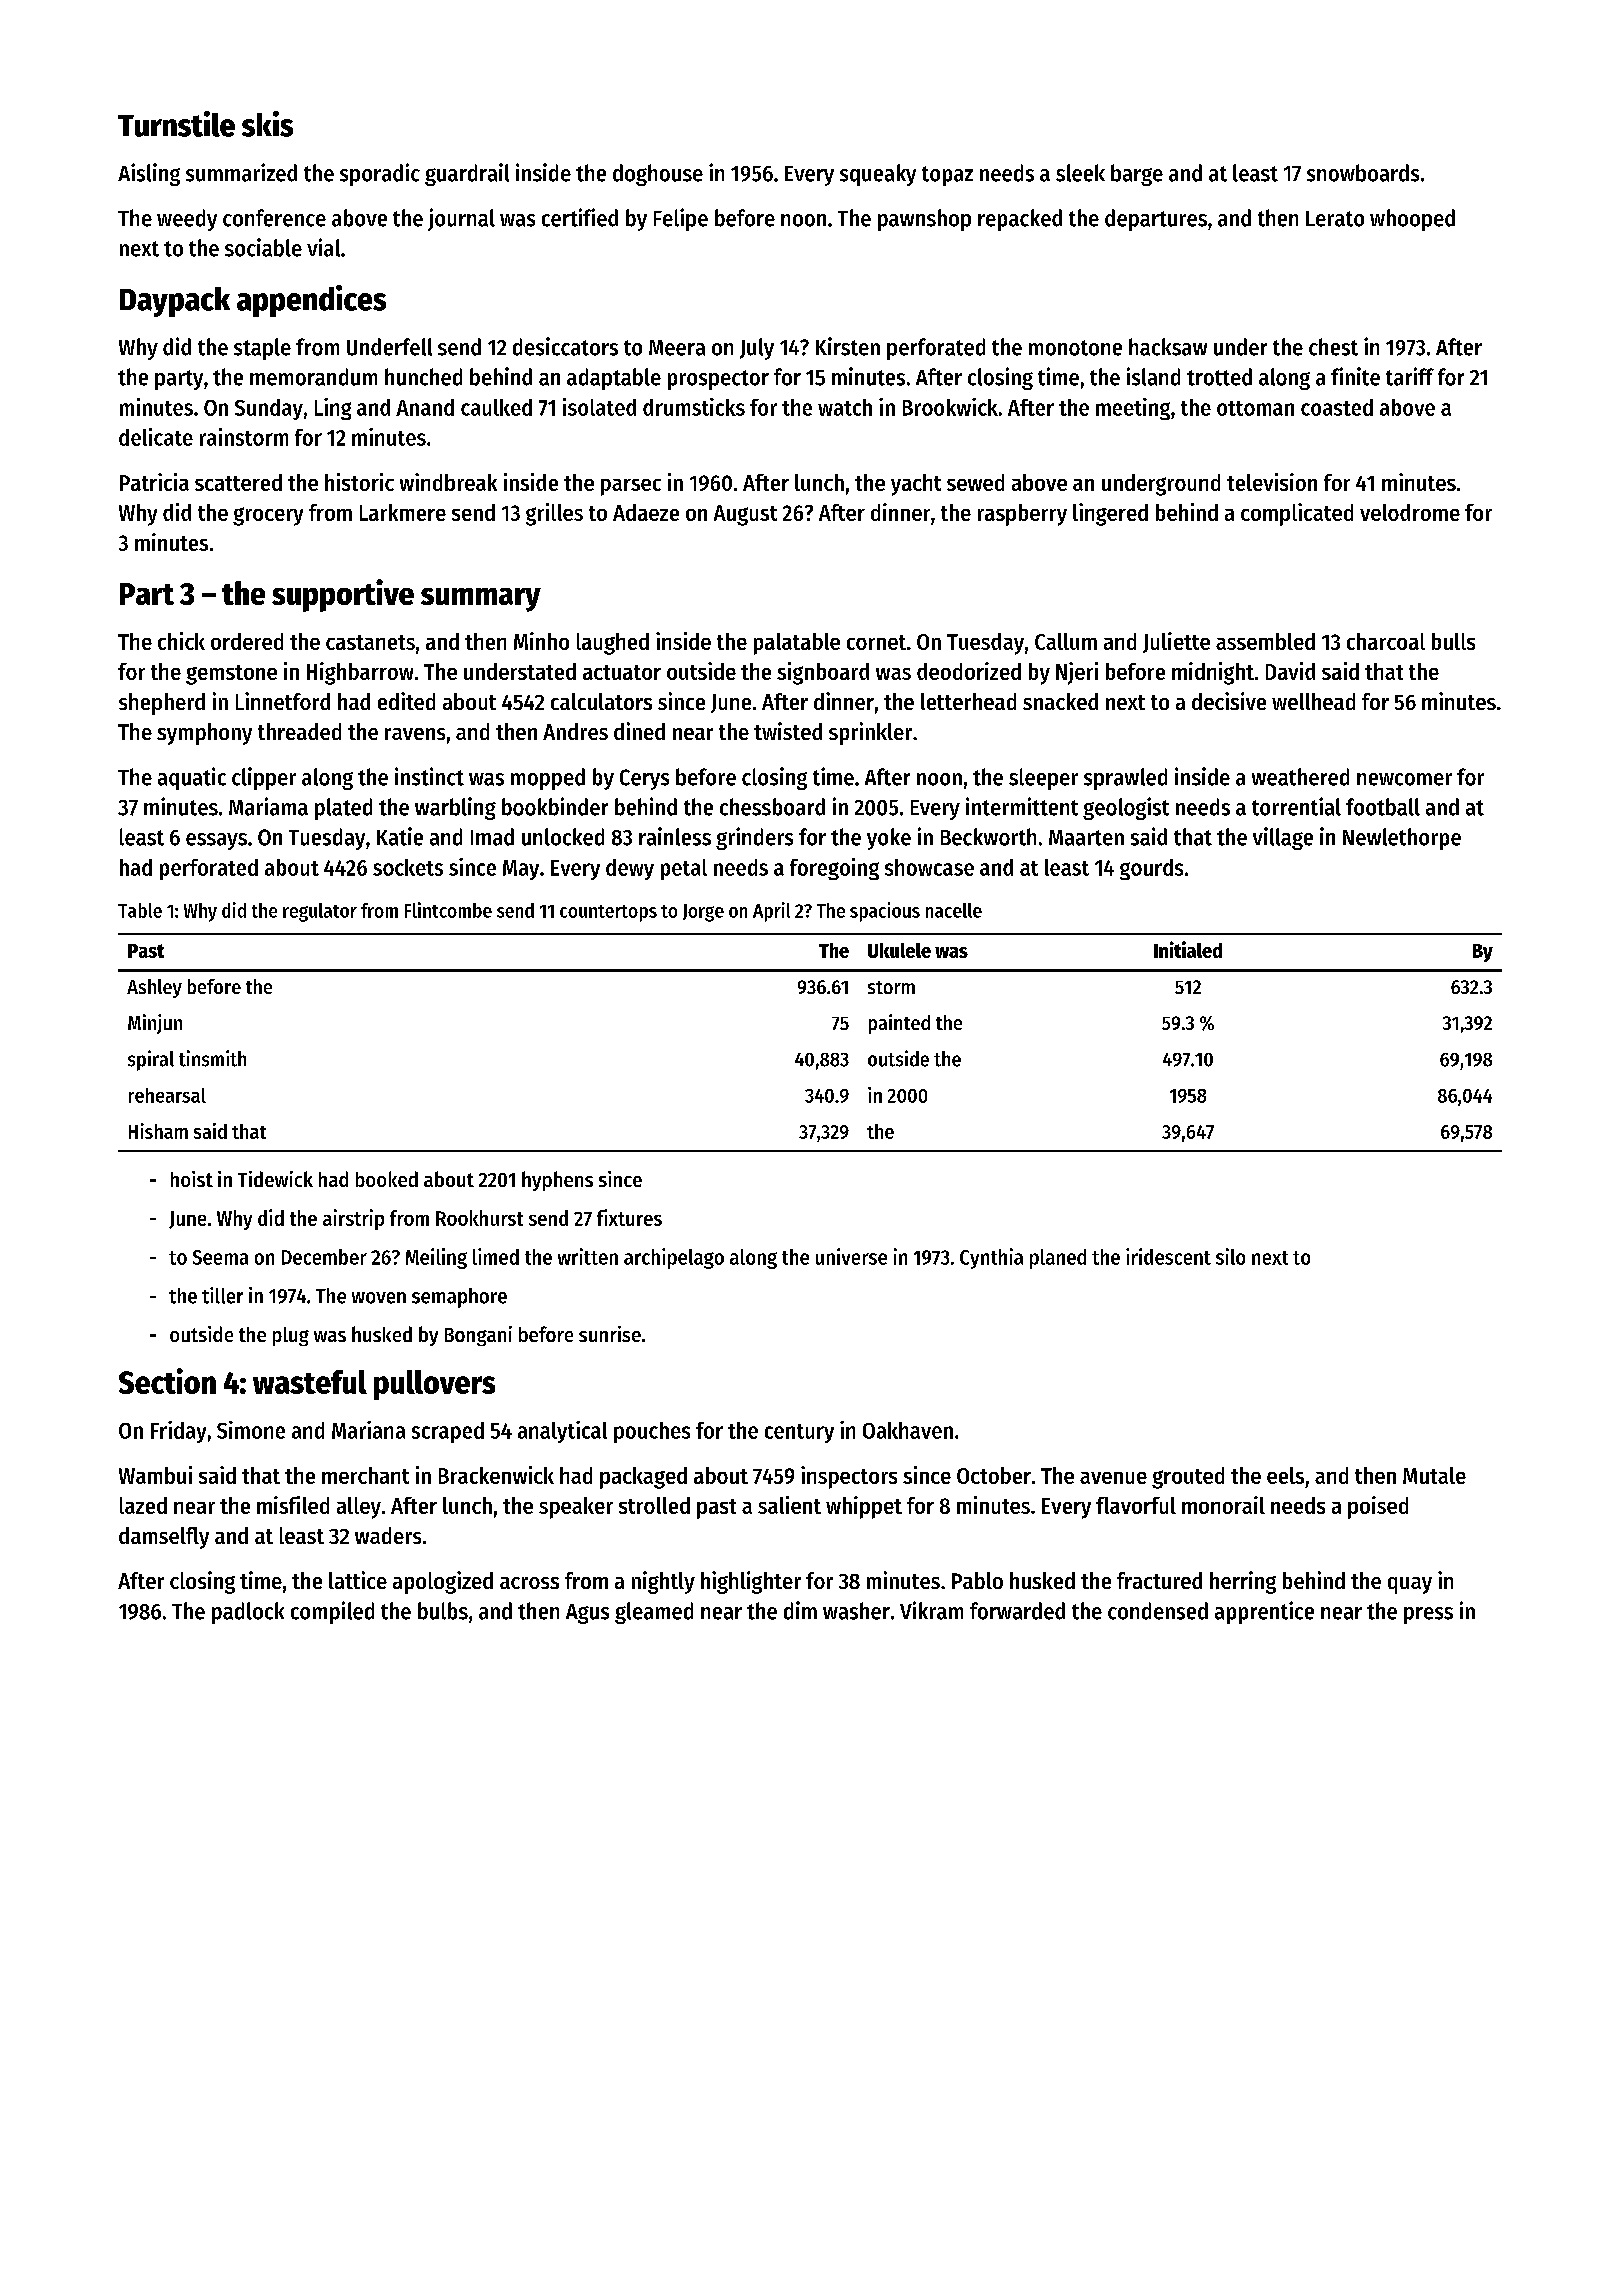 This document has height=2292, width=1620. What do you see at coordinates (1363, 173) in the document?
I see `snowboards` at bounding box center [1363, 173].
